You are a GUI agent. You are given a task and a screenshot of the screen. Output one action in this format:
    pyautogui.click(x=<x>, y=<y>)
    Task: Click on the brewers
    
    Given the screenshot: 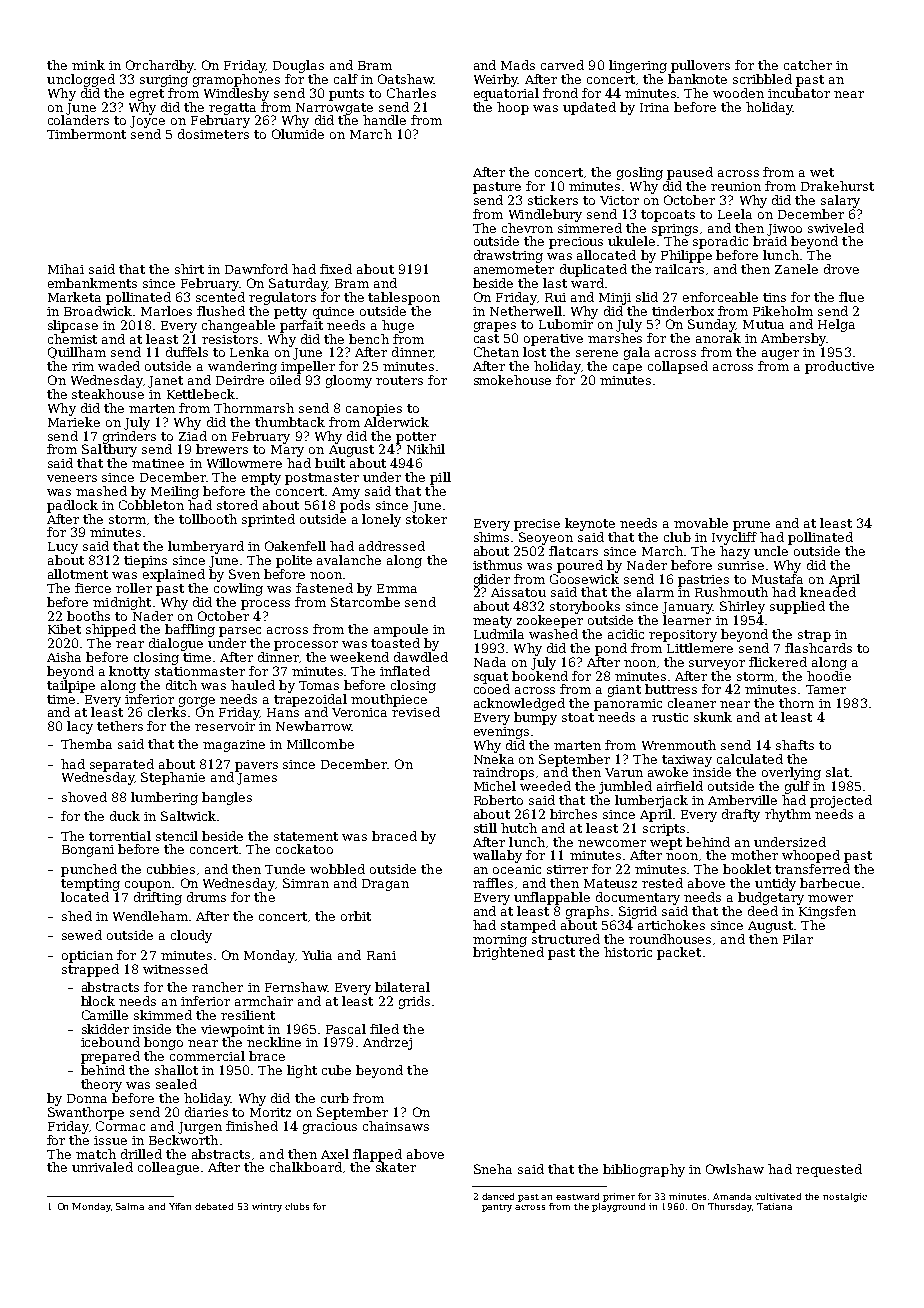 What is the action you would take?
    pyautogui.click(x=222, y=449)
